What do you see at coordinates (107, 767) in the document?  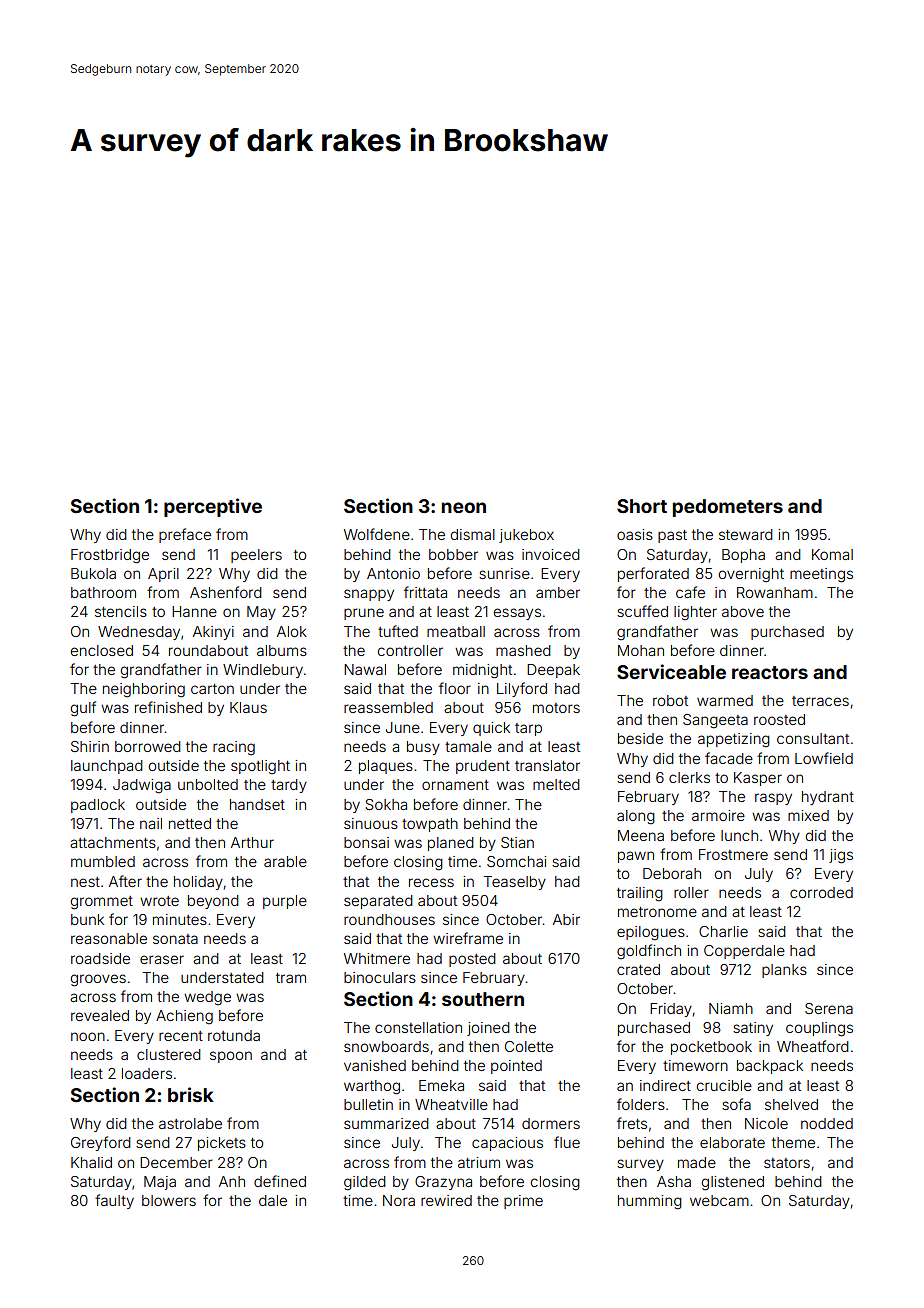 I see `launchpad` at bounding box center [107, 767].
